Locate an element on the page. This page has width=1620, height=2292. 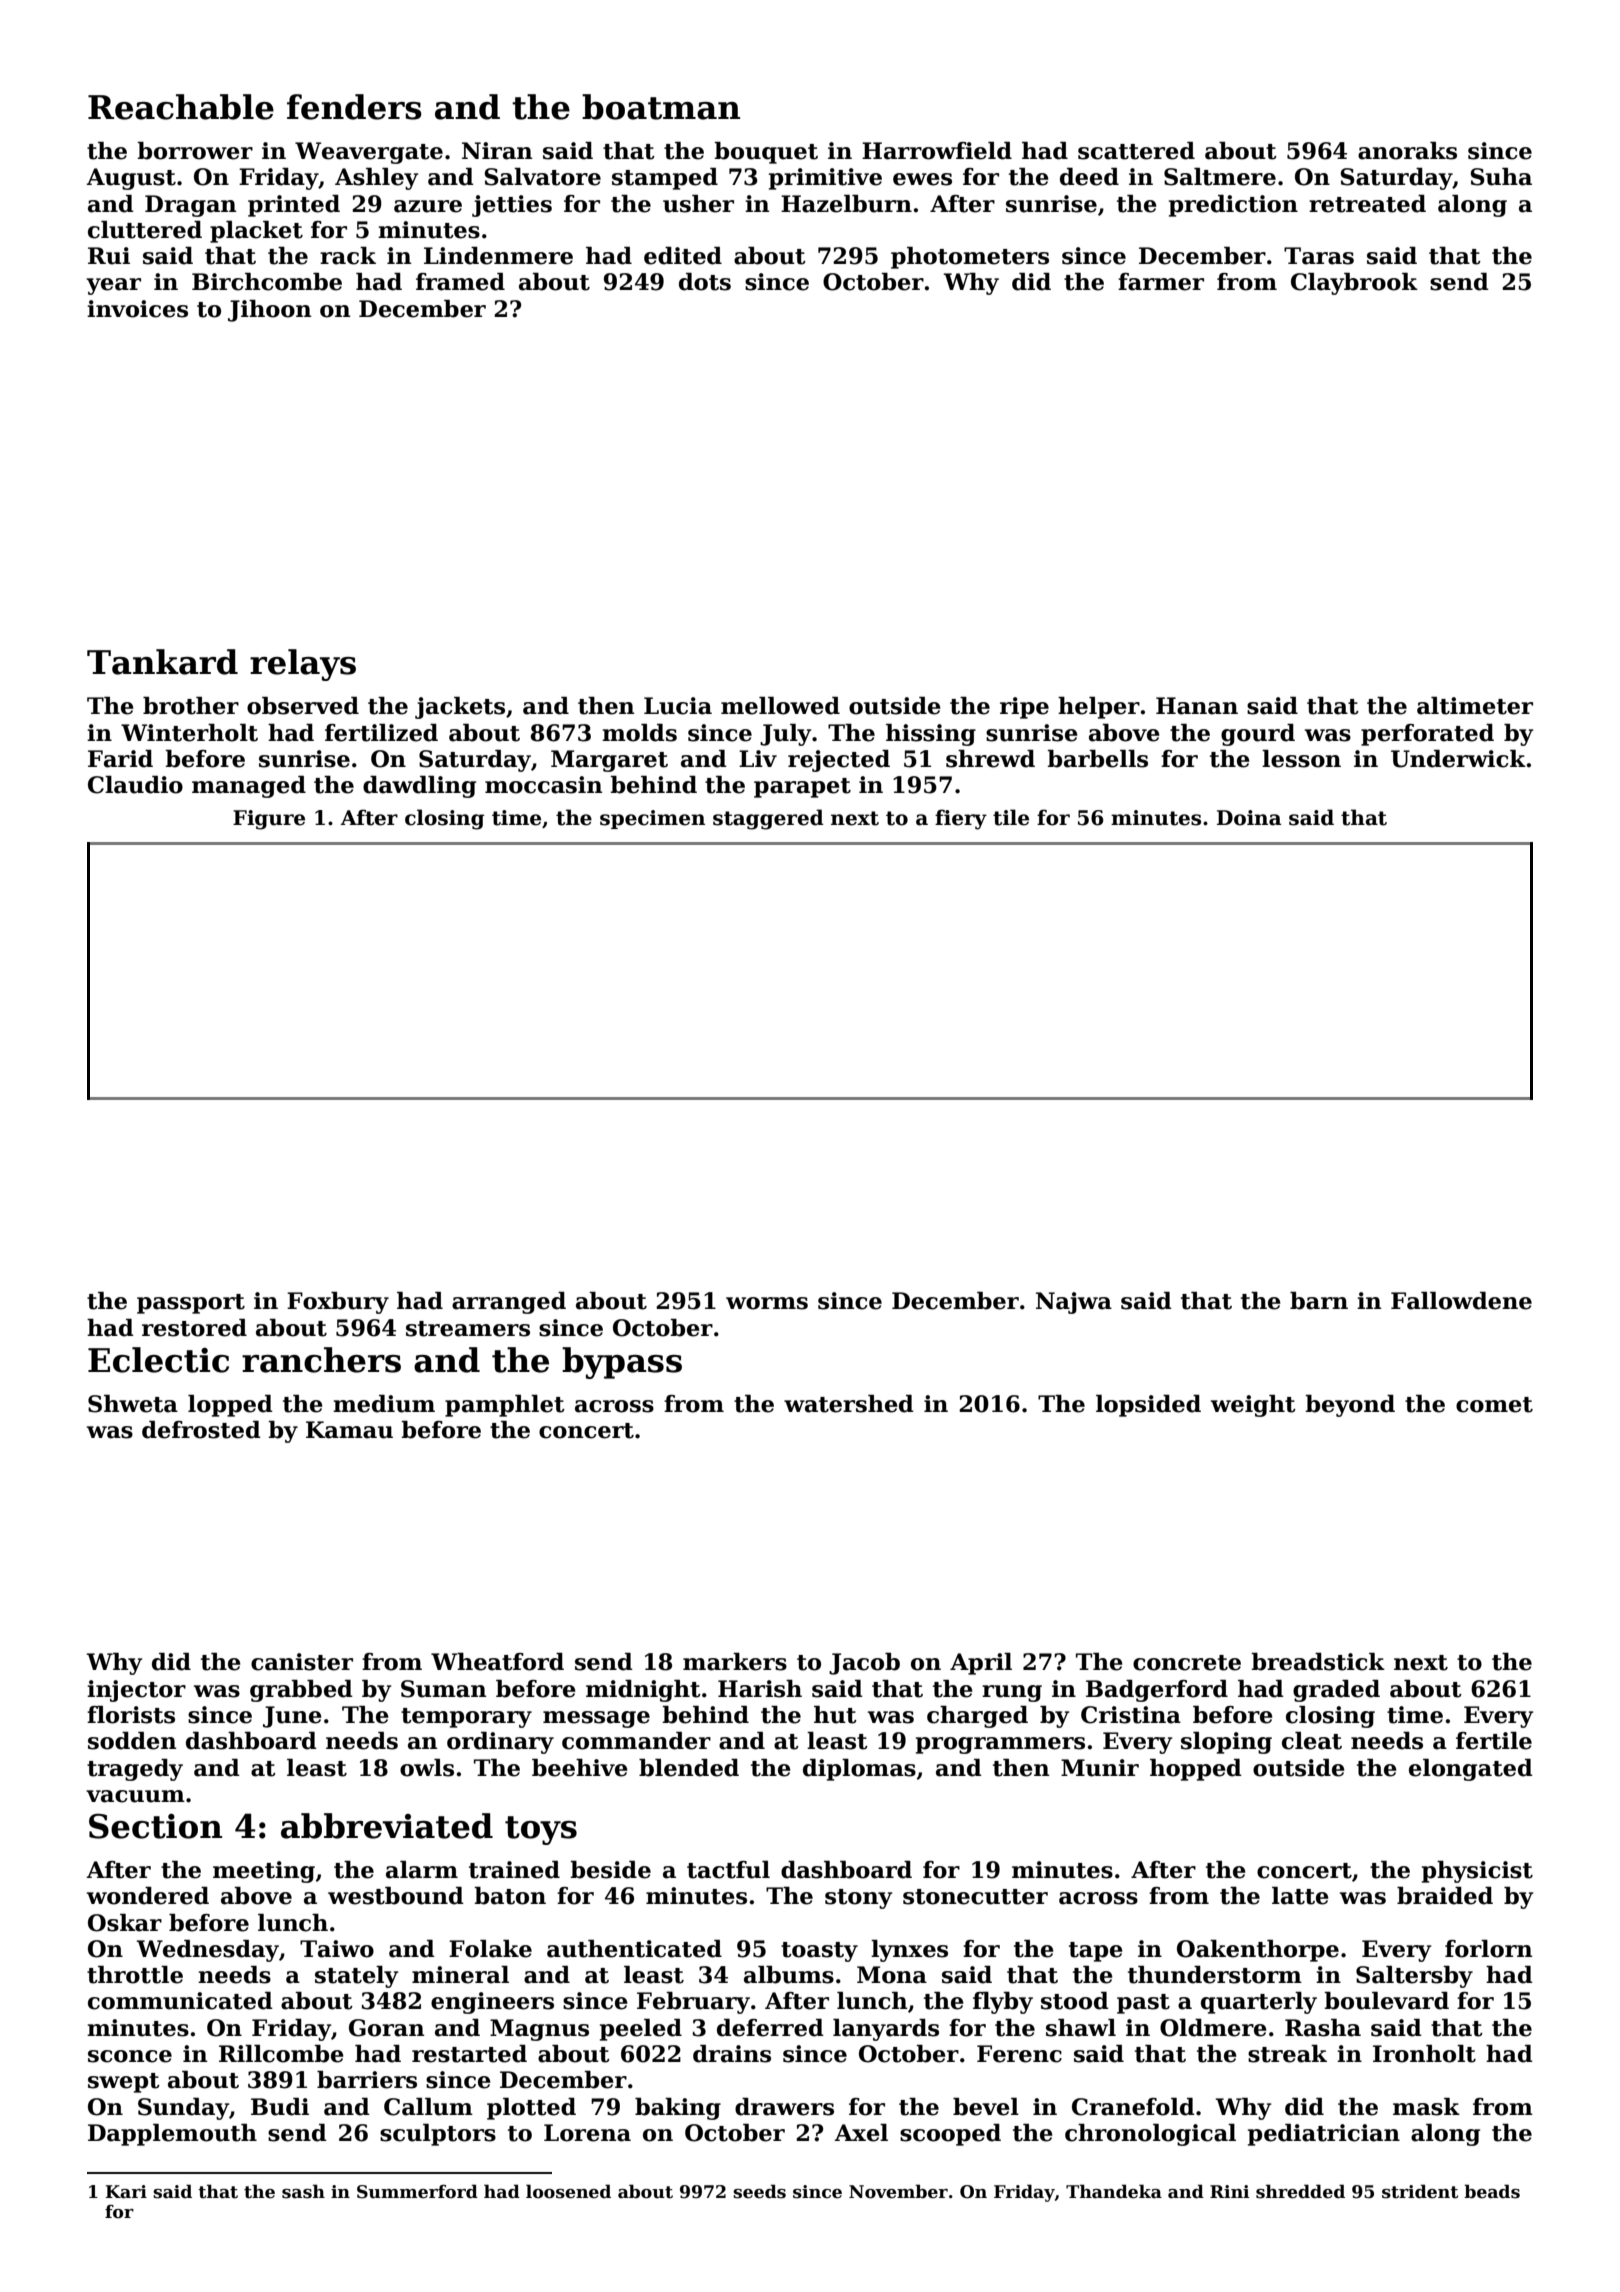
seeds is located at coordinates (759, 2191).
